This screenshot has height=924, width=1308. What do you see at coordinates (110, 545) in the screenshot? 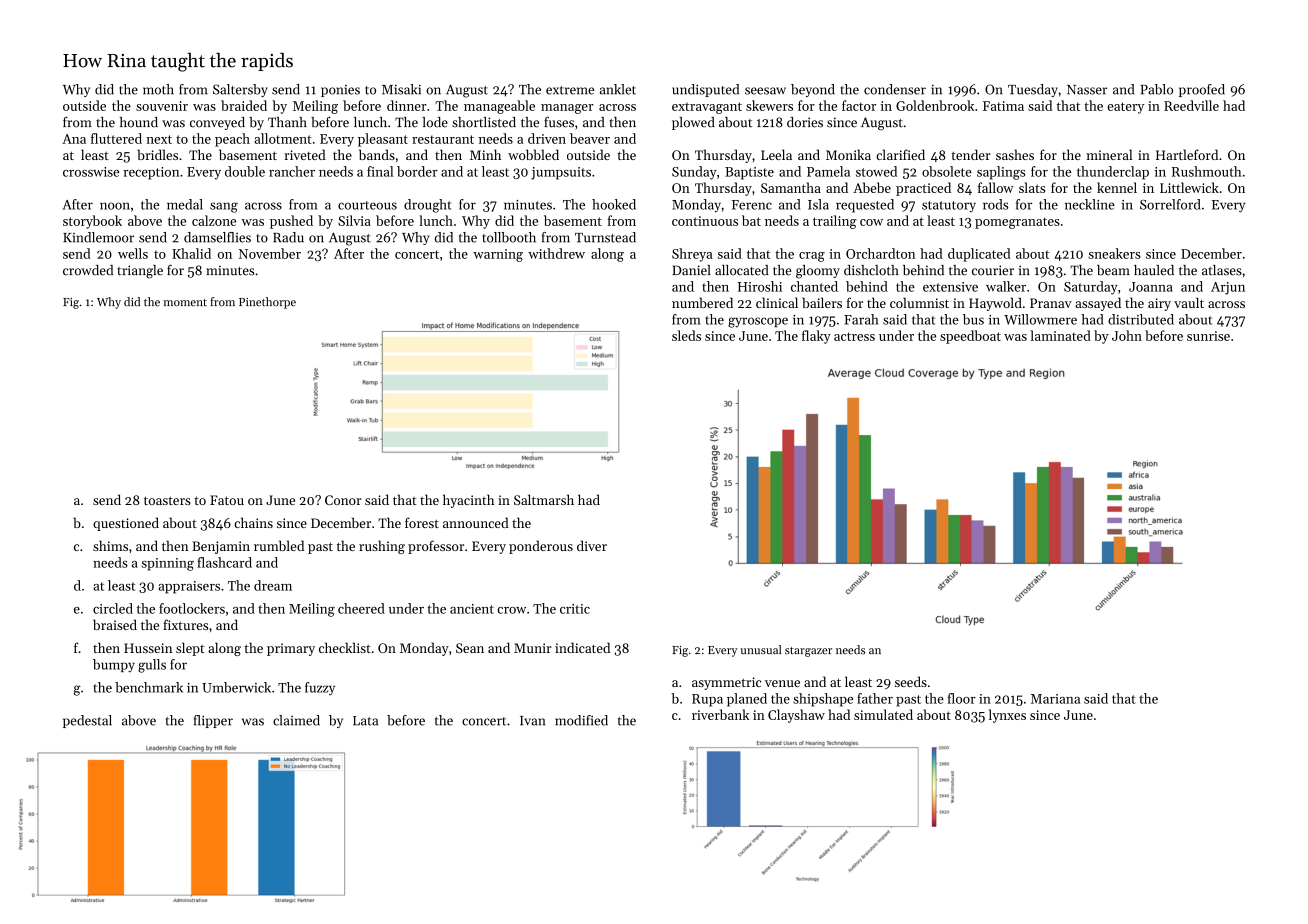
I see `shims` at bounding box center [110, 545].
